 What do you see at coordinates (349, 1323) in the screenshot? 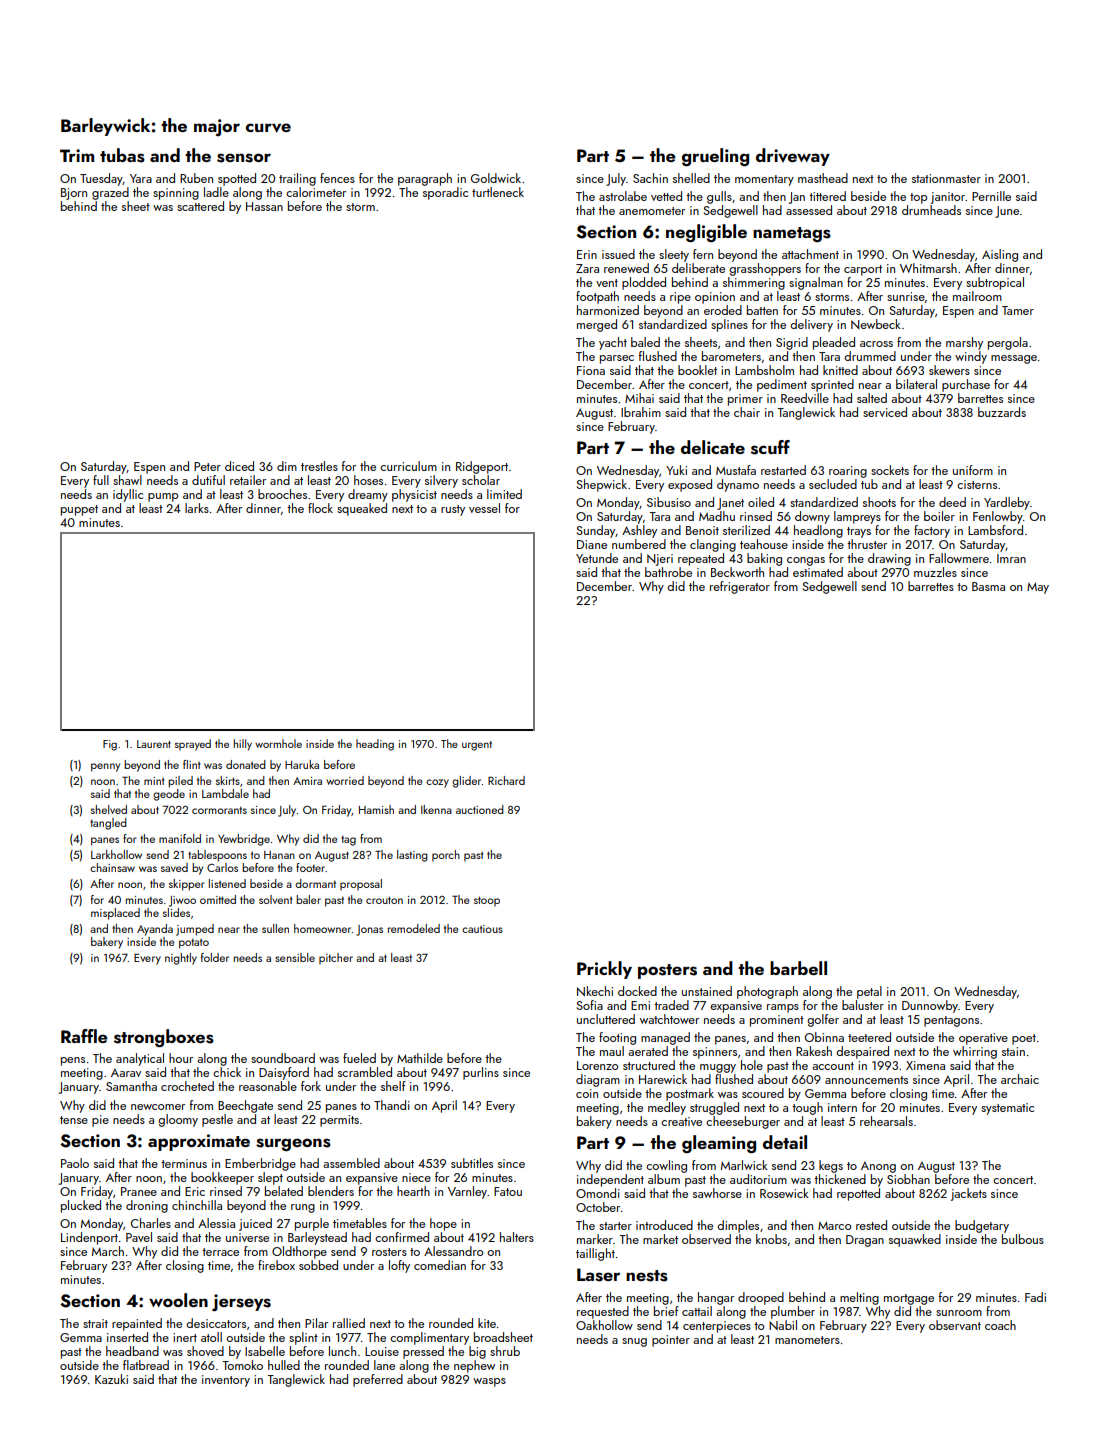
I see `rallied` at bounding box center [349, 1323].
